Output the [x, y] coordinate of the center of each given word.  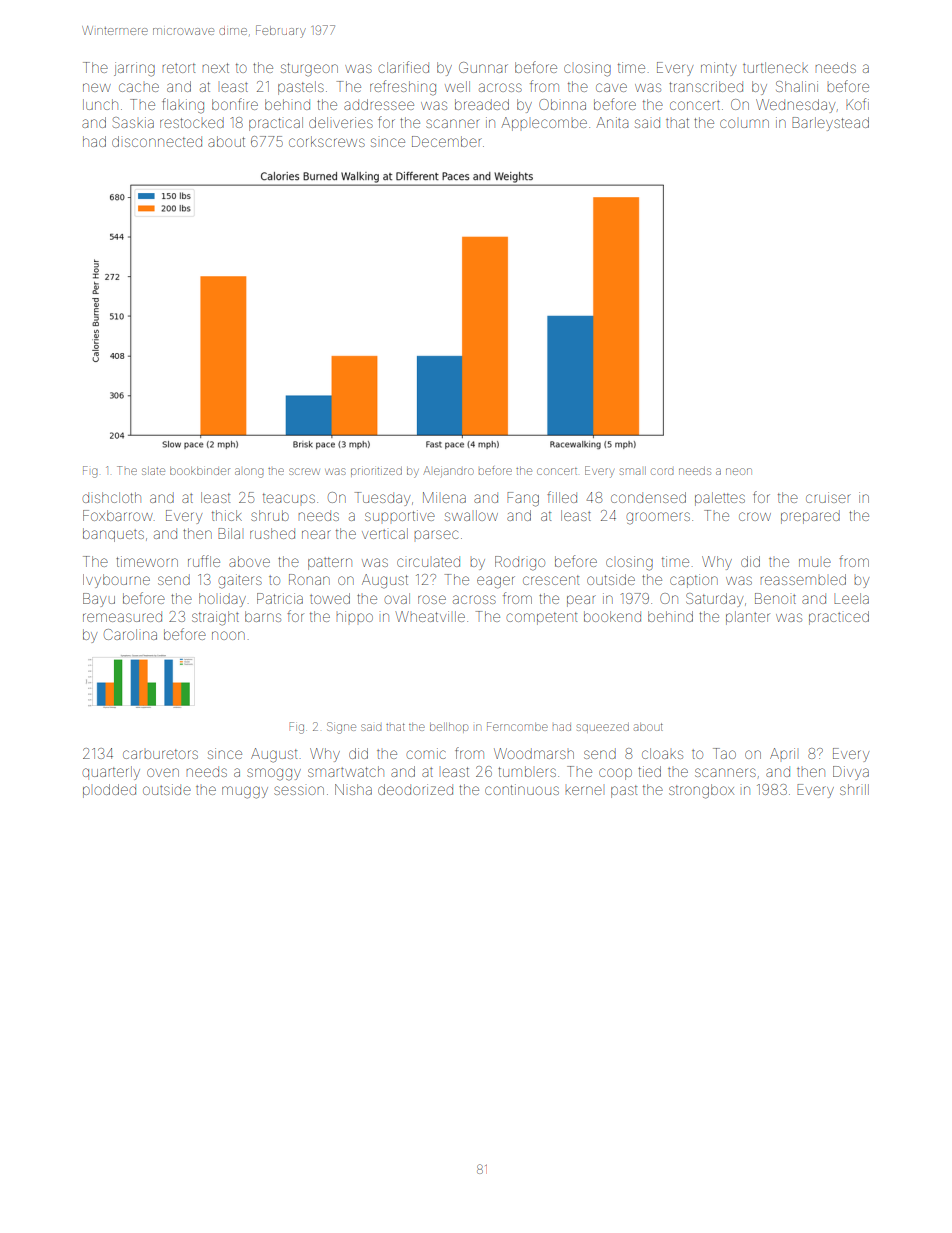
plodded [109, 791]
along [249, 473]
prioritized [376, 472]
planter [748, 618]
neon [739, 471]
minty [718, 69]
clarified [404, 67]
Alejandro [448, 471]
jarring [134, 69]
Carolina [130, 634]
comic [426, 753]
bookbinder [200, 471]
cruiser [828, 497]
